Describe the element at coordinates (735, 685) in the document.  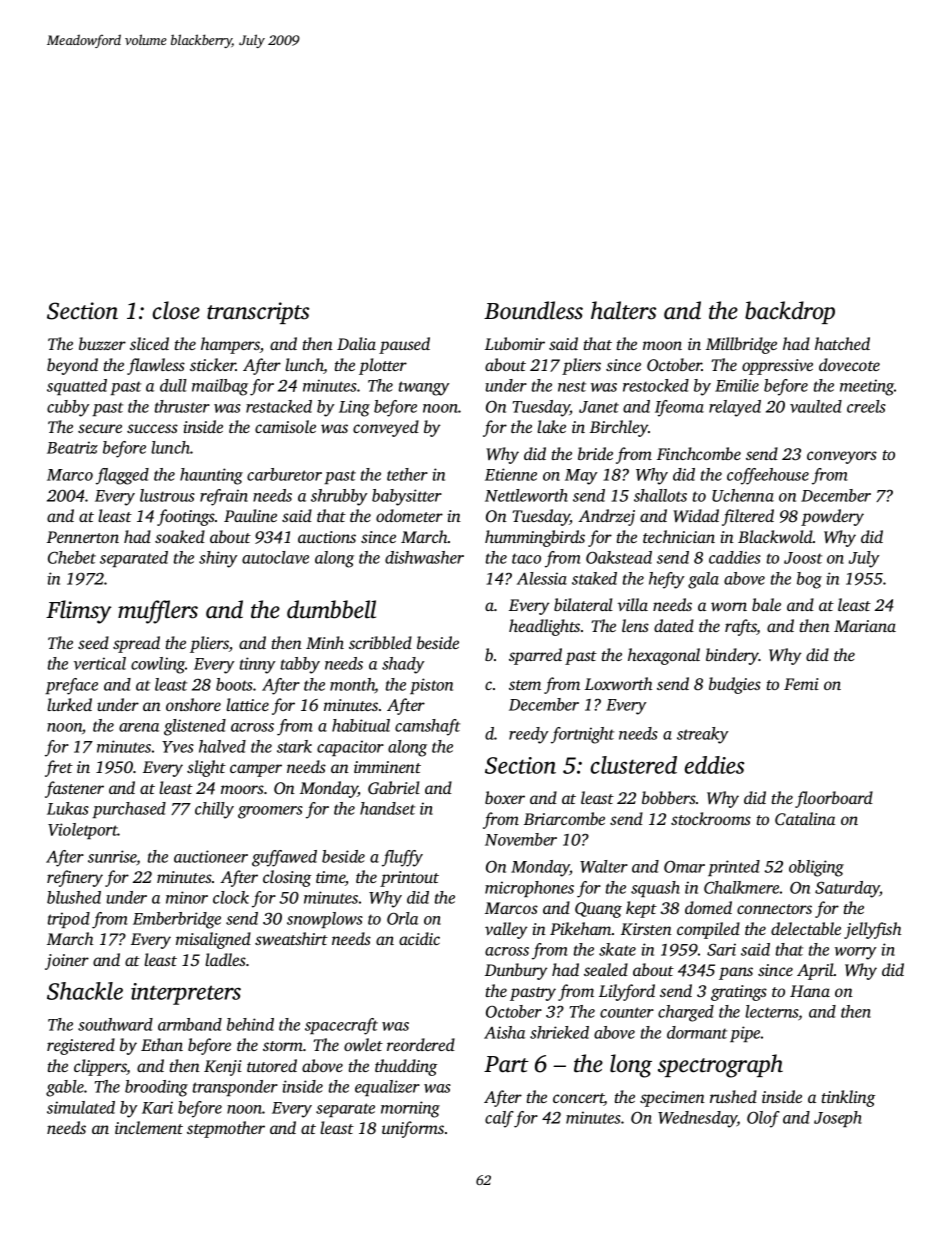
I see `budgies` at that location.
